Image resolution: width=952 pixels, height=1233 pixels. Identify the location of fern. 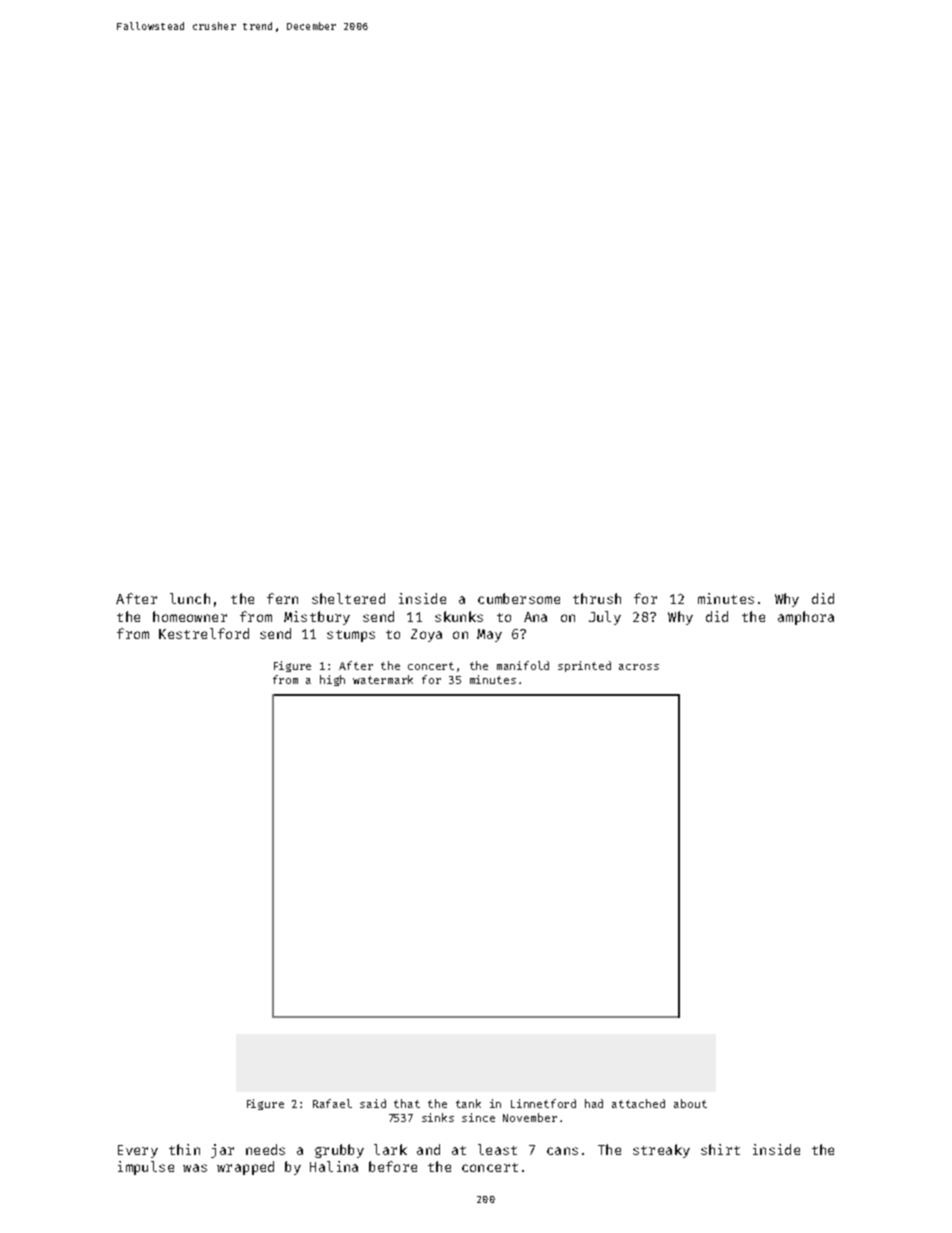
(282, 598).
